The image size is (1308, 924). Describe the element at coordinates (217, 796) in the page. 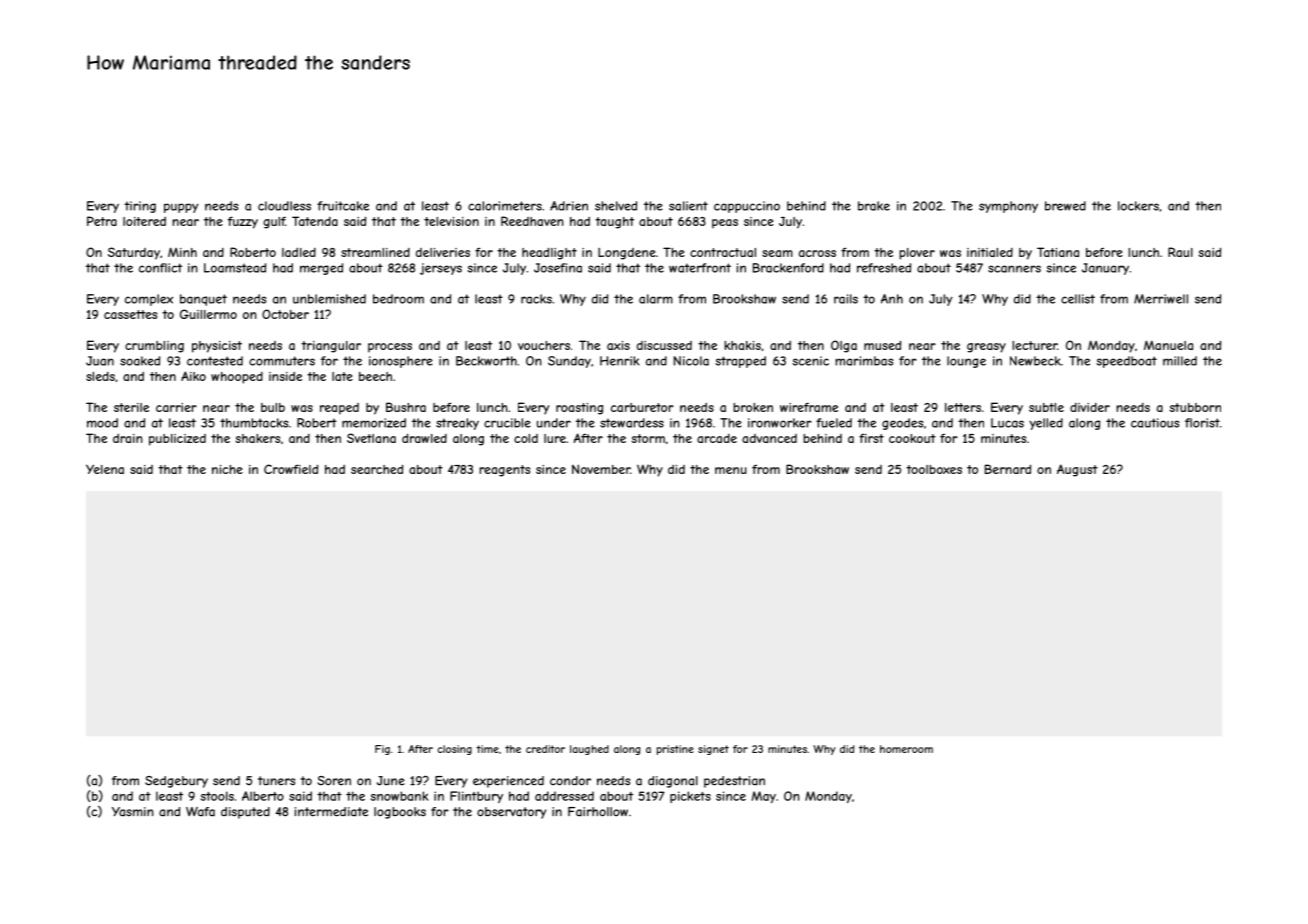

I see `stools` at that location.
